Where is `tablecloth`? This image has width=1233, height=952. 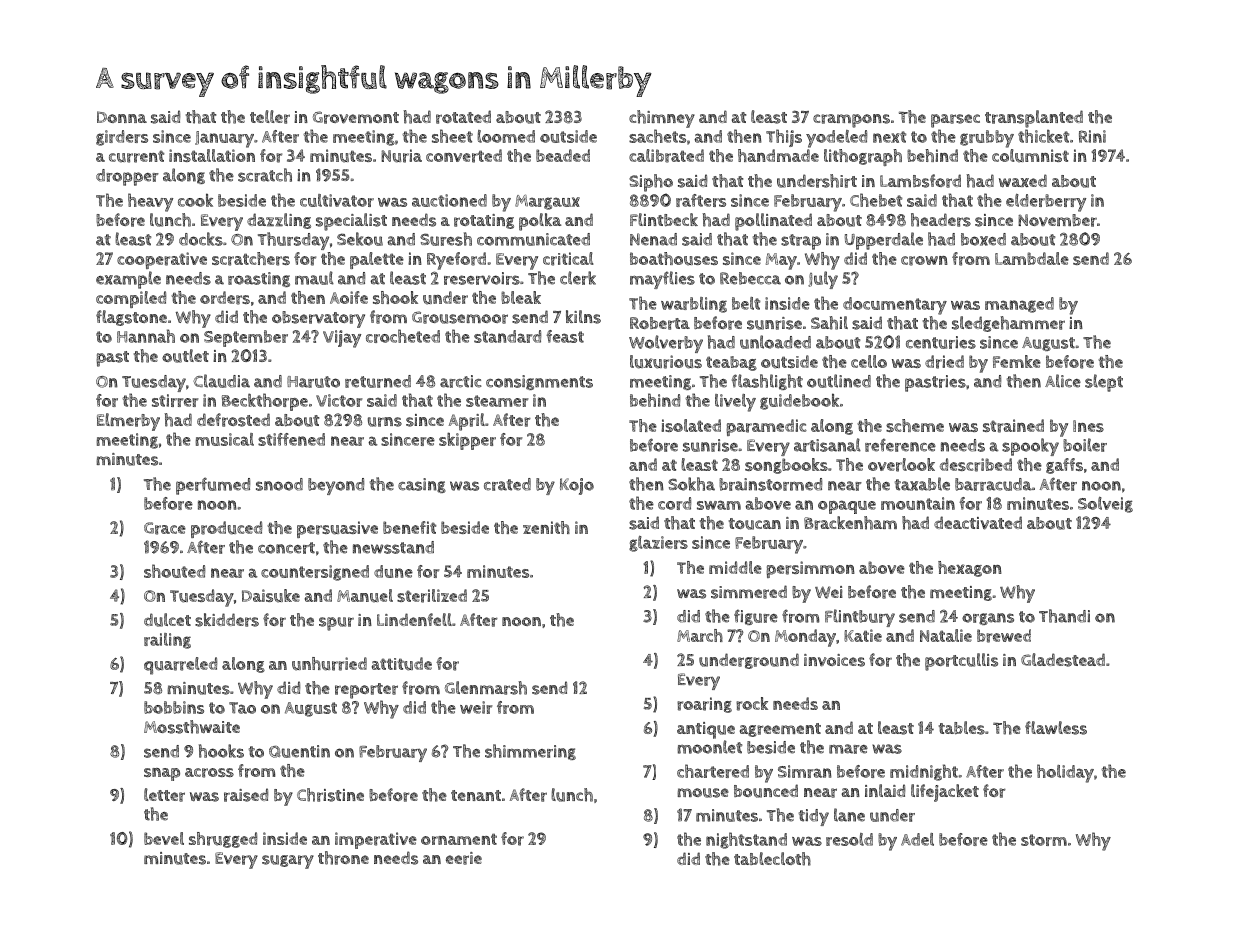
tablecloth is located at coordinates (772, 859).
